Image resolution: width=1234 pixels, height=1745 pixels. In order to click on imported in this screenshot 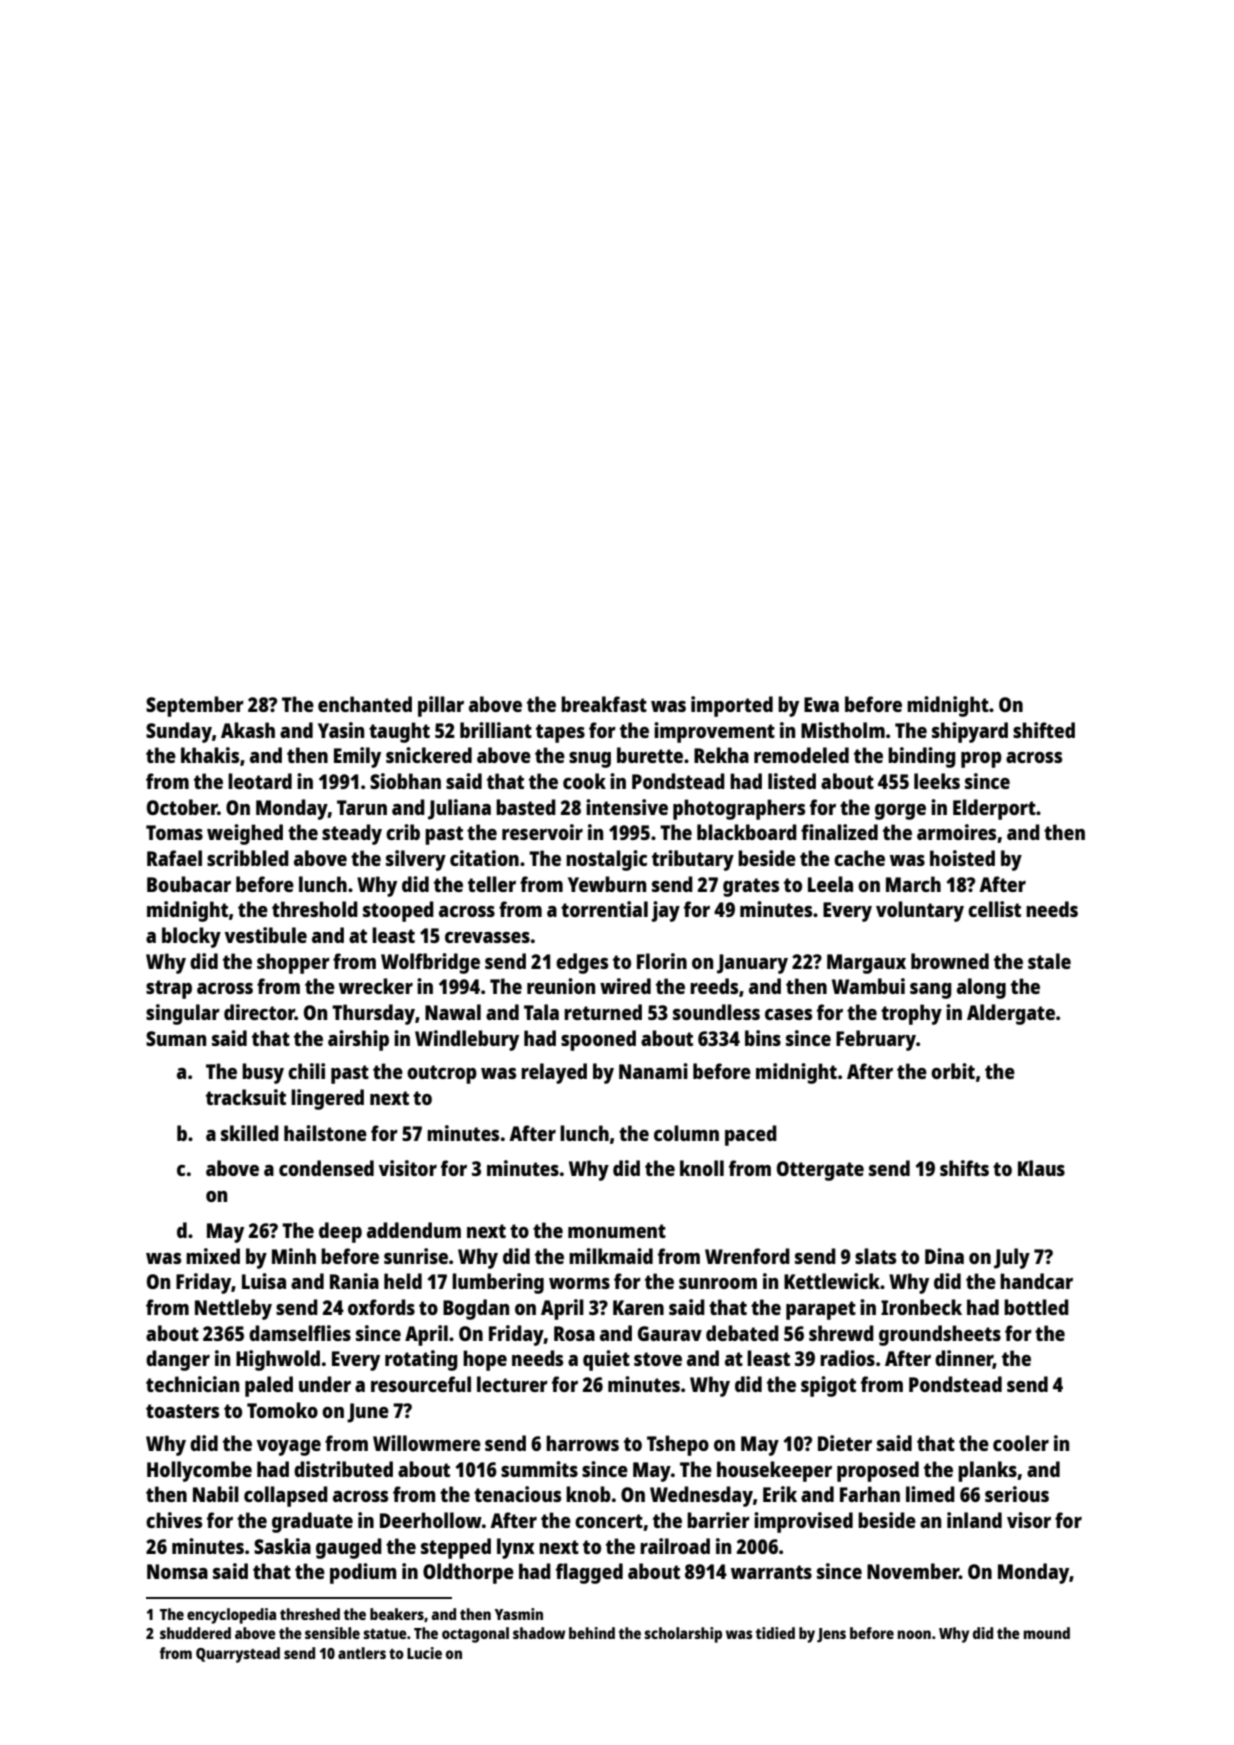, I will do `click(732, 706)`.
